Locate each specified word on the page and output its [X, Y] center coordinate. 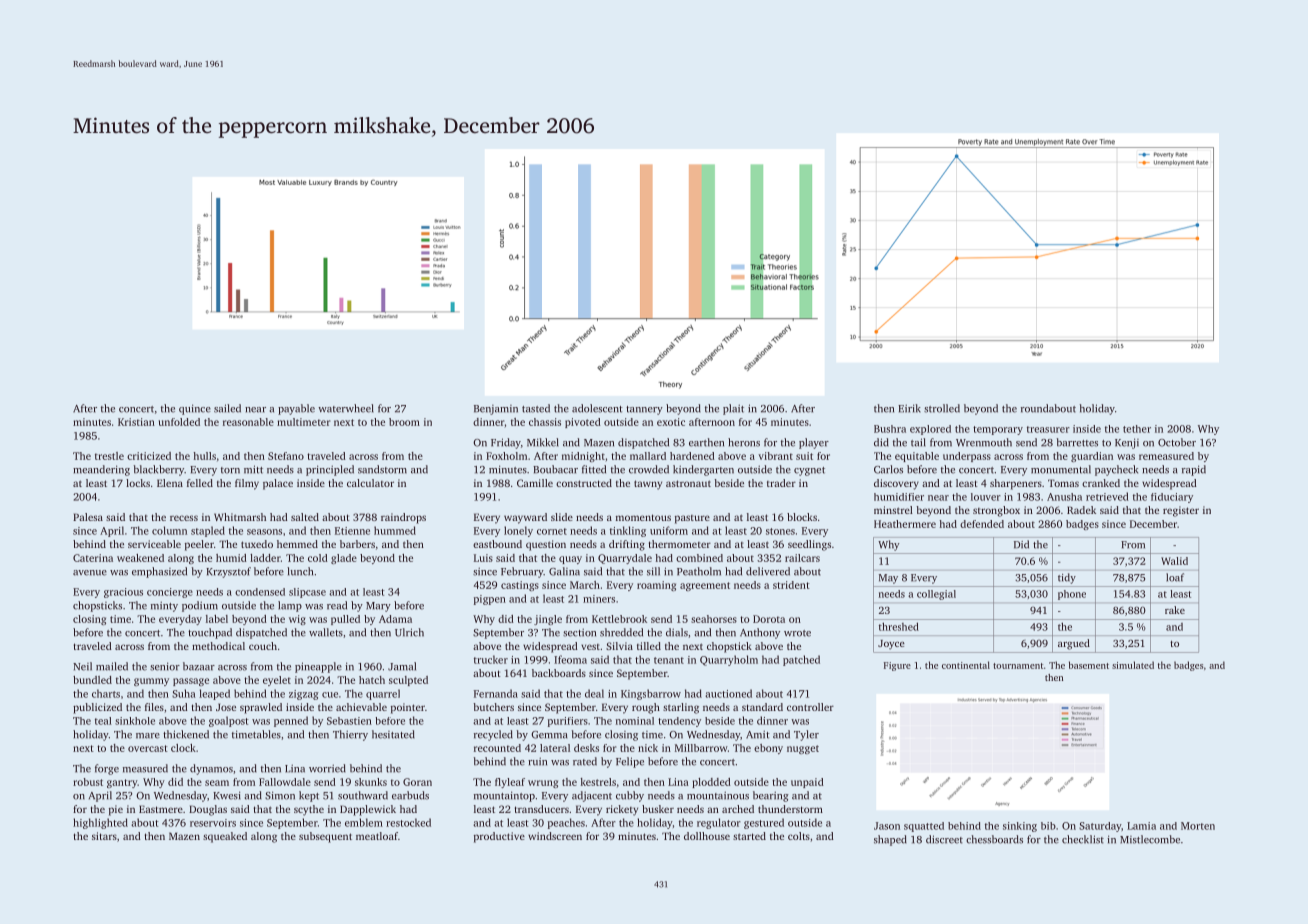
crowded [649, 469]
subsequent [325, 837]
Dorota [769, 619]
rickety [622, 810]
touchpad [210, 633]
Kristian [136, 422]
